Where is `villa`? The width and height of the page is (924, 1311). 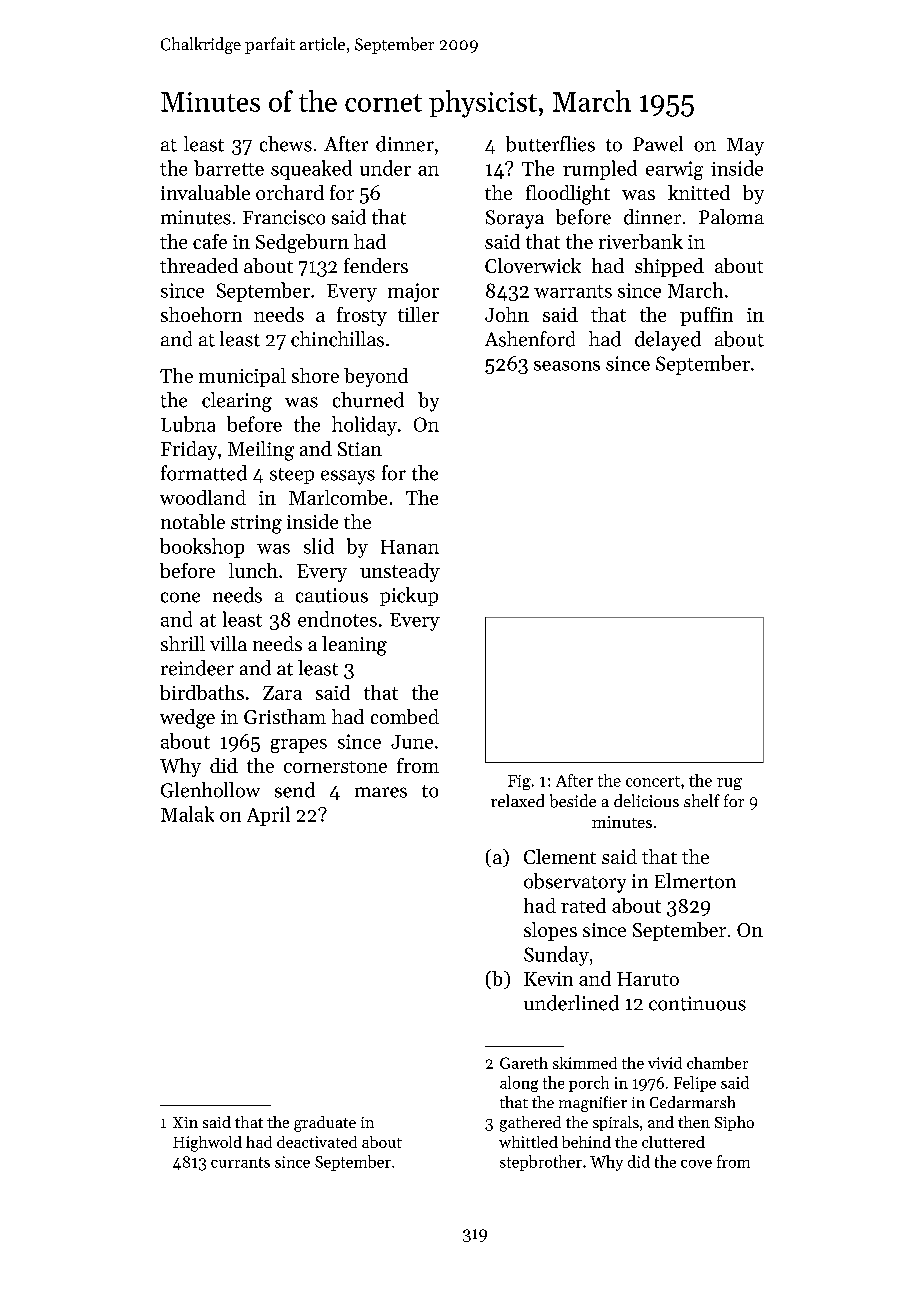
villa is located at coordinates (228, 643).
